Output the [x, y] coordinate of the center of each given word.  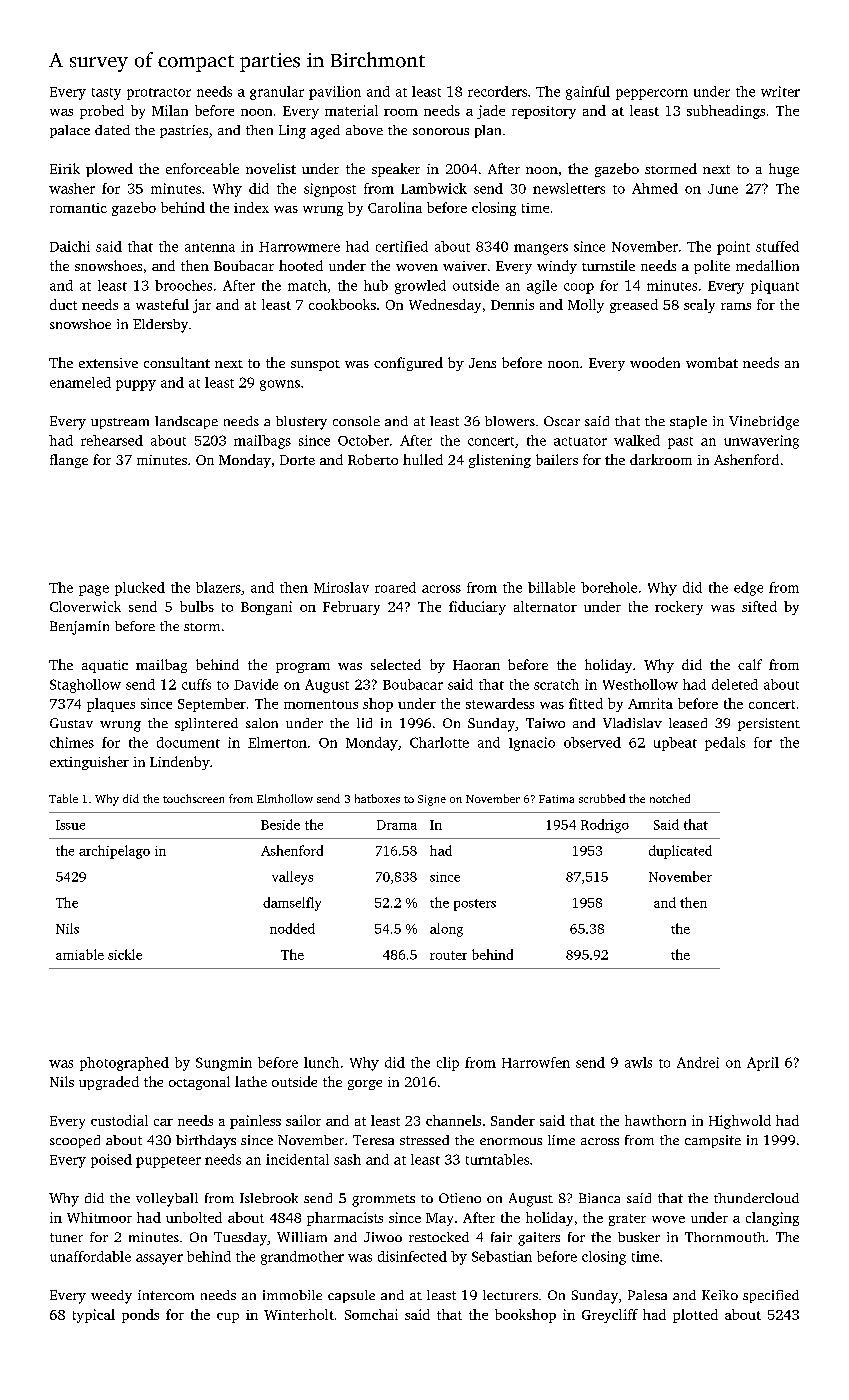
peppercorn [652, 94]
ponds [140, 1316]
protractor [159, 94]
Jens [482, 363]
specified [771, 1296]
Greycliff [610, 1316]
